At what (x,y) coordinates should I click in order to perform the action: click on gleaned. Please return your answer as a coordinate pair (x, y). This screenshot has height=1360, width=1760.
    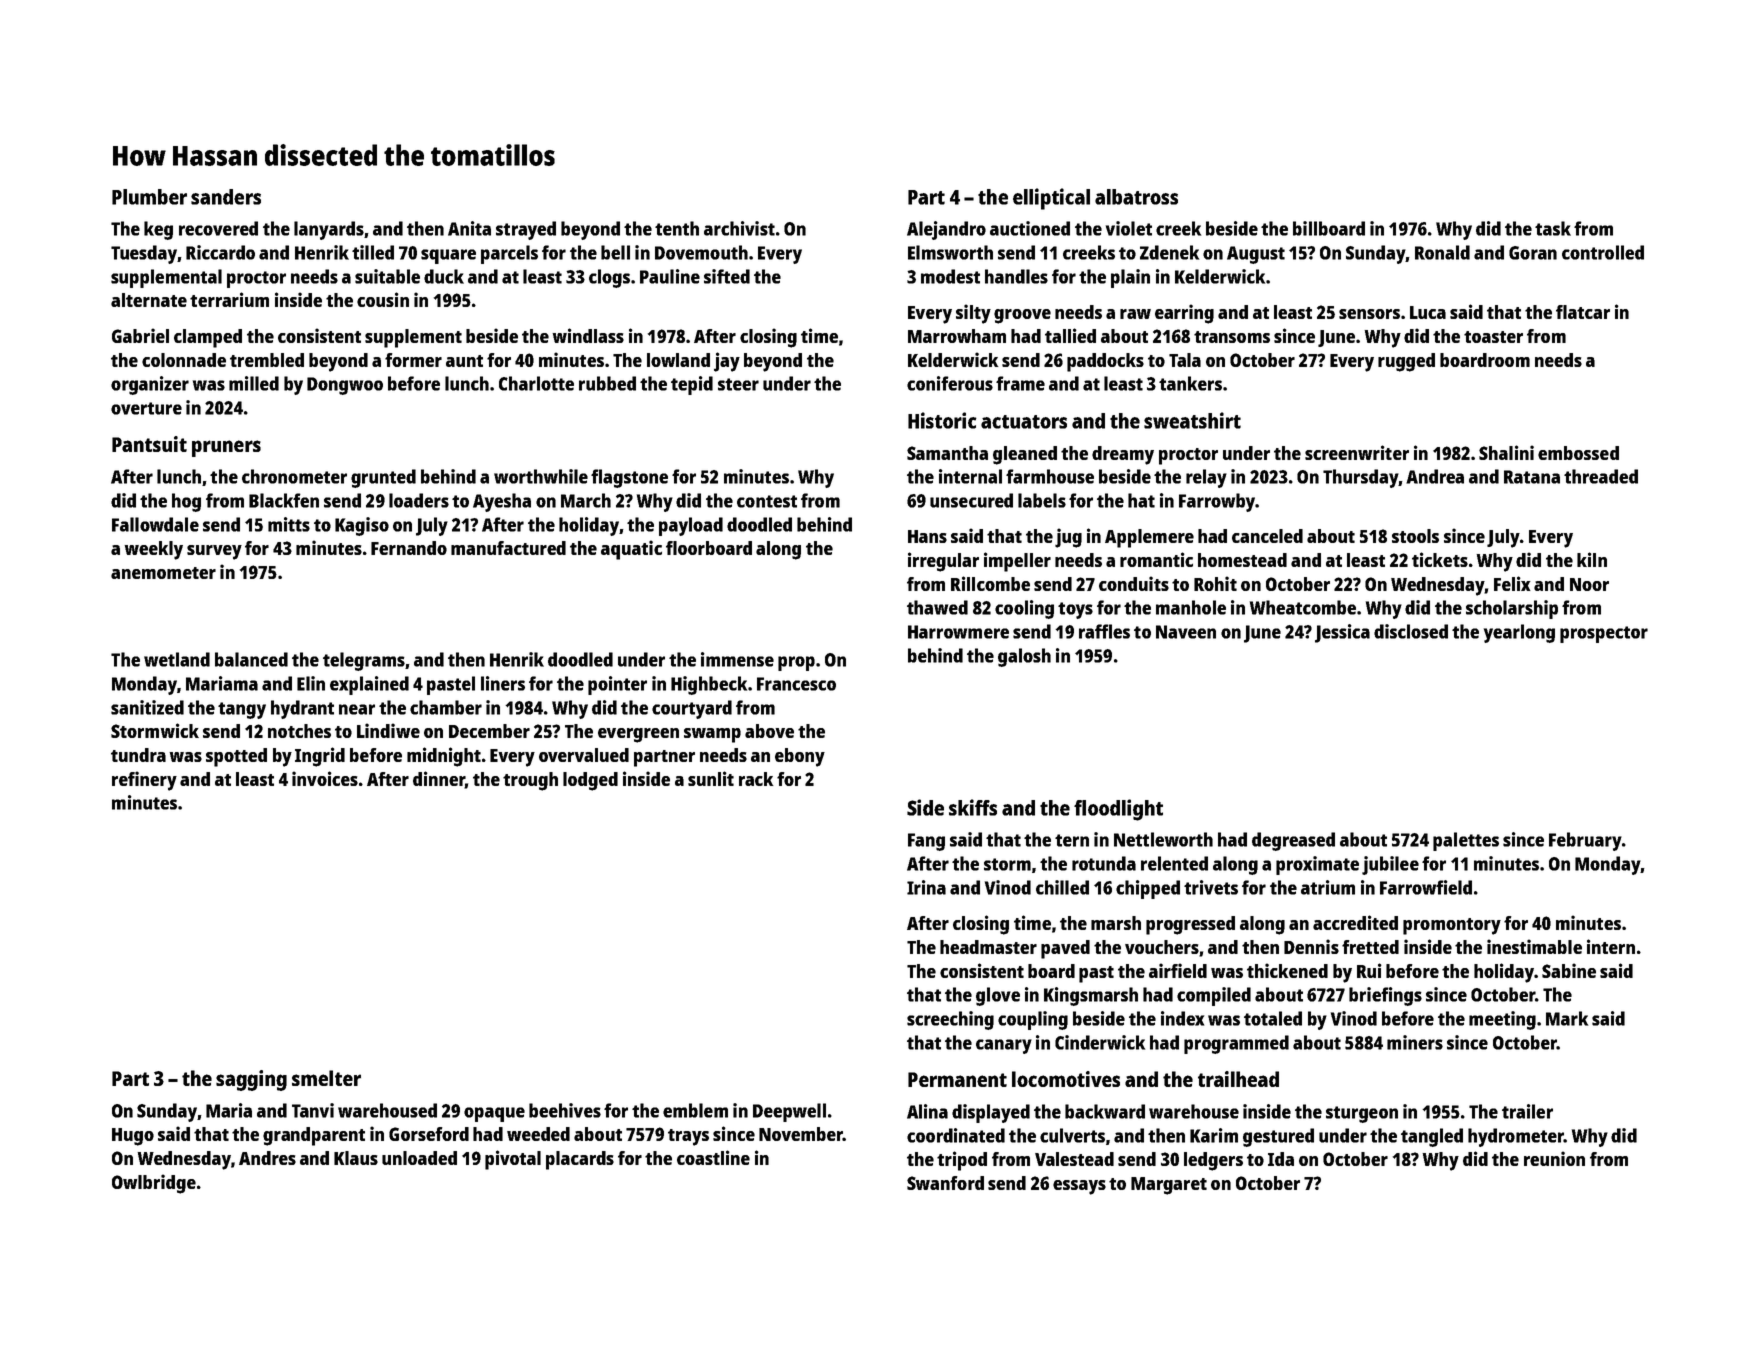
    Looking at the image, I should click on (1025, 455).
